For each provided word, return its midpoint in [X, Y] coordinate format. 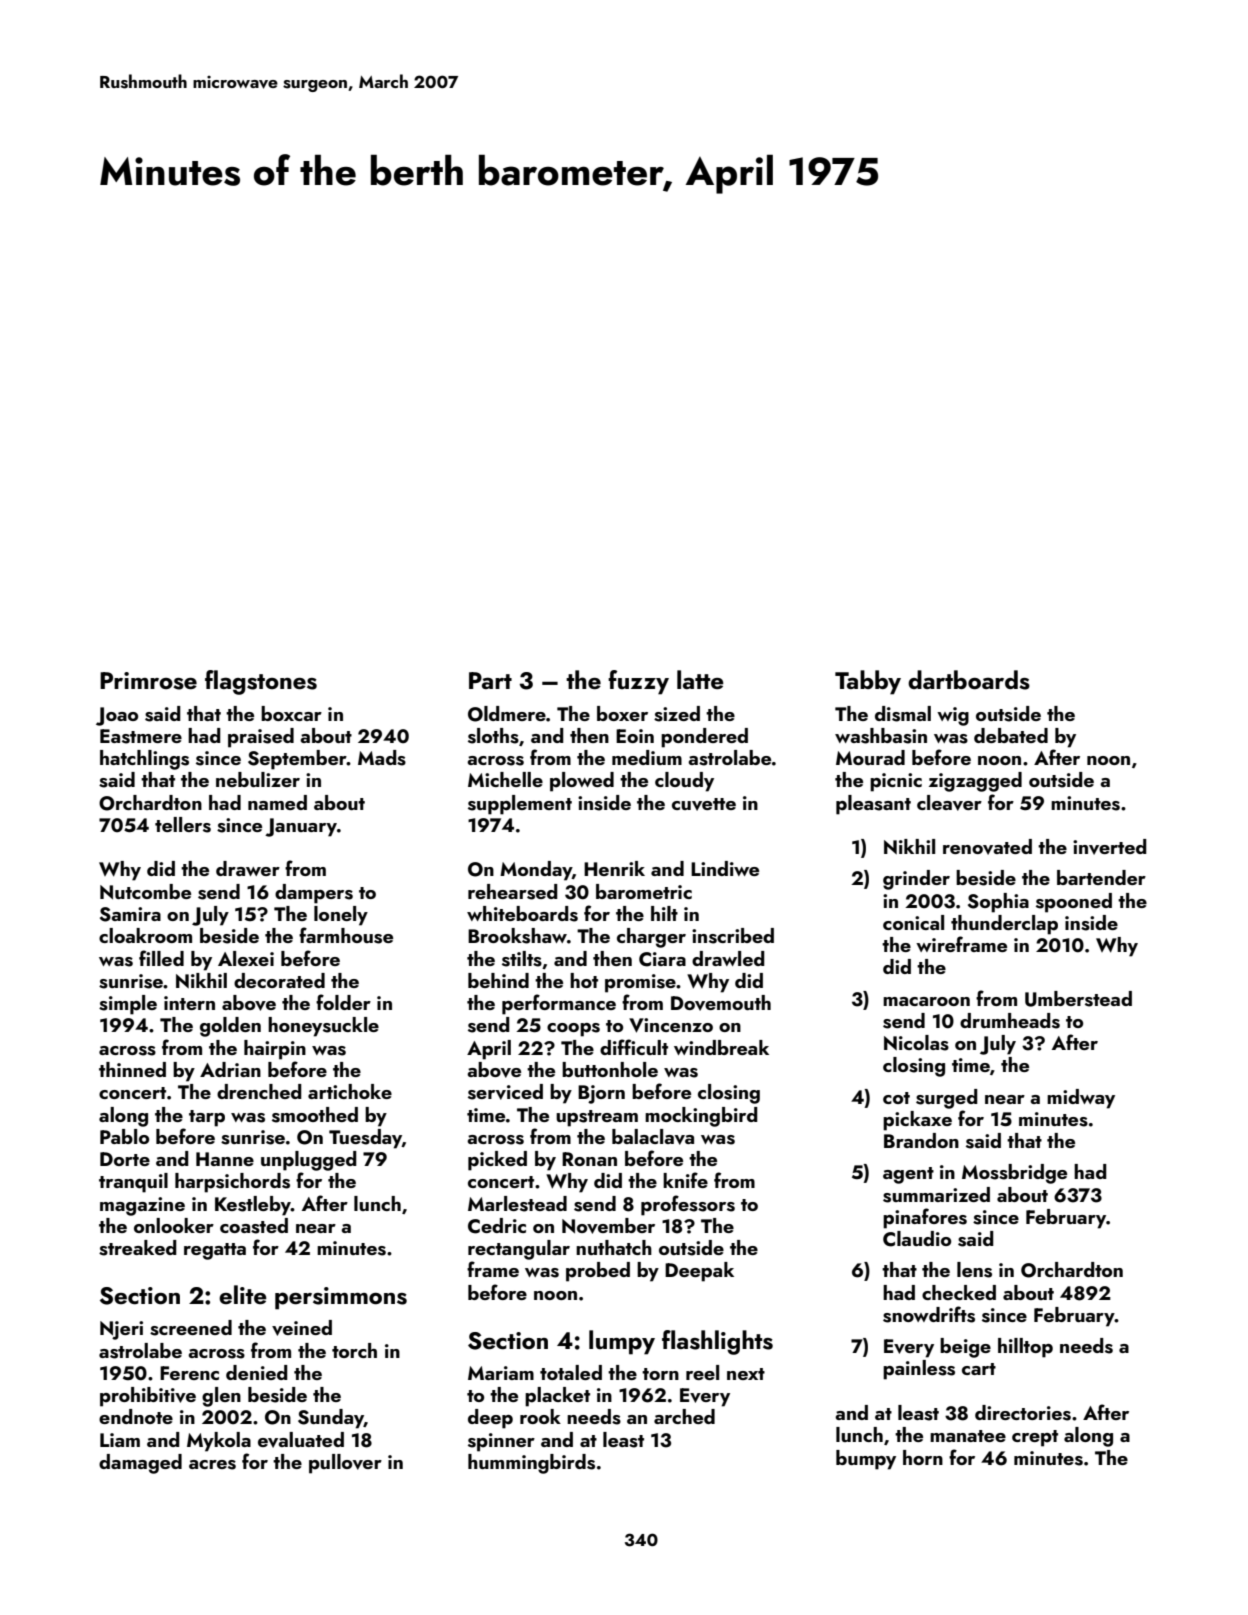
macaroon [926, 1001]
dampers [314, 894]
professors [688, 1205]
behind [498, 980]
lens [974, 1270]
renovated [987, 847]
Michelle [505, 779]
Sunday [331, 1419]
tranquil [133, 1183]
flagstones [261, 682]
